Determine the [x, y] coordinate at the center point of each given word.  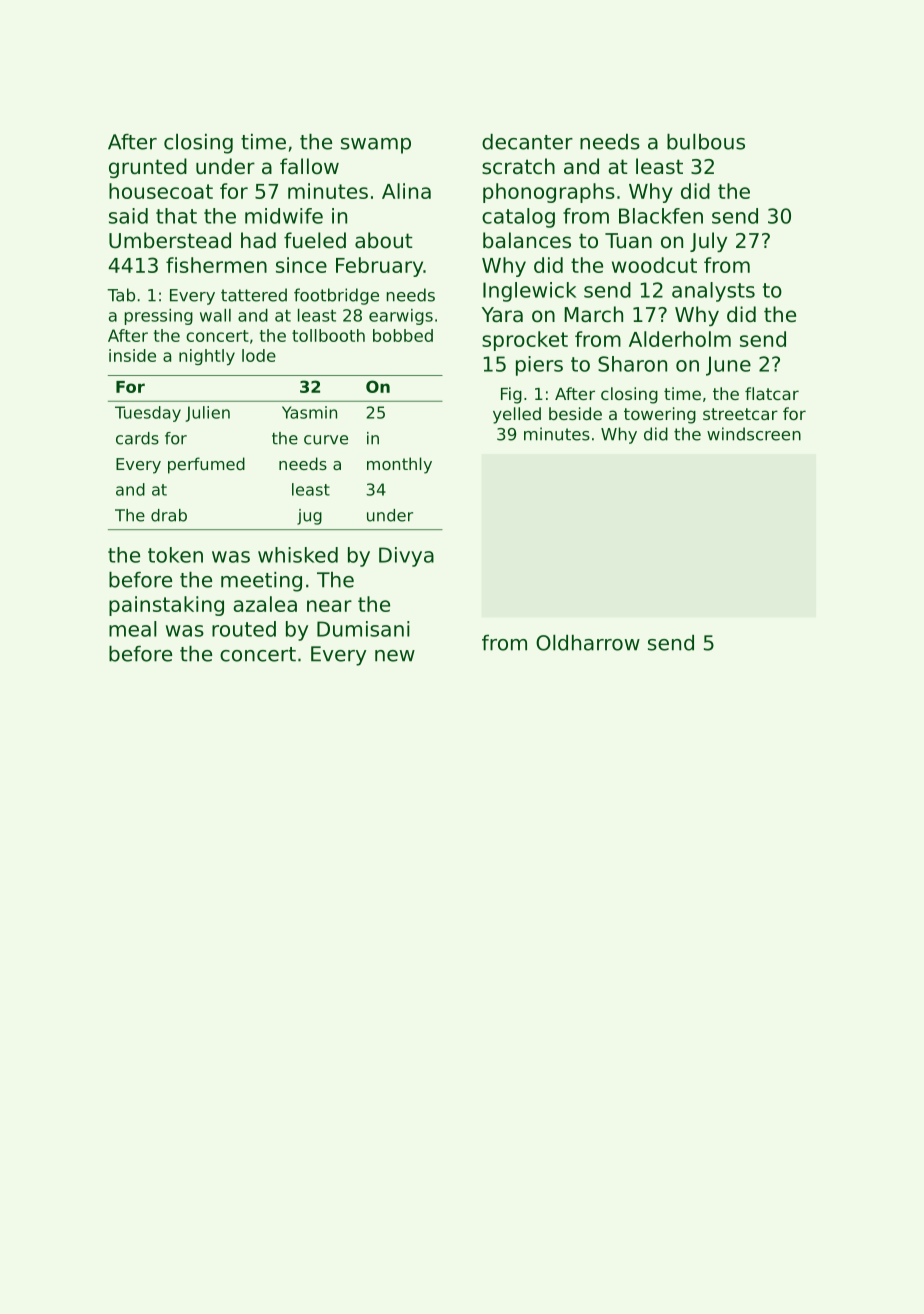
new [395, 656]
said [128, 216]
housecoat [161, 191]
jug [309, 517]
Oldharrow [588, 643]
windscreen [754, 434]
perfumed [206, 465]
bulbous [706, 142]
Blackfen [661, 216]
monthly [399, 465]
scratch [518, 166]
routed [244, 629]
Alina [406, 191]
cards [137, 438]
